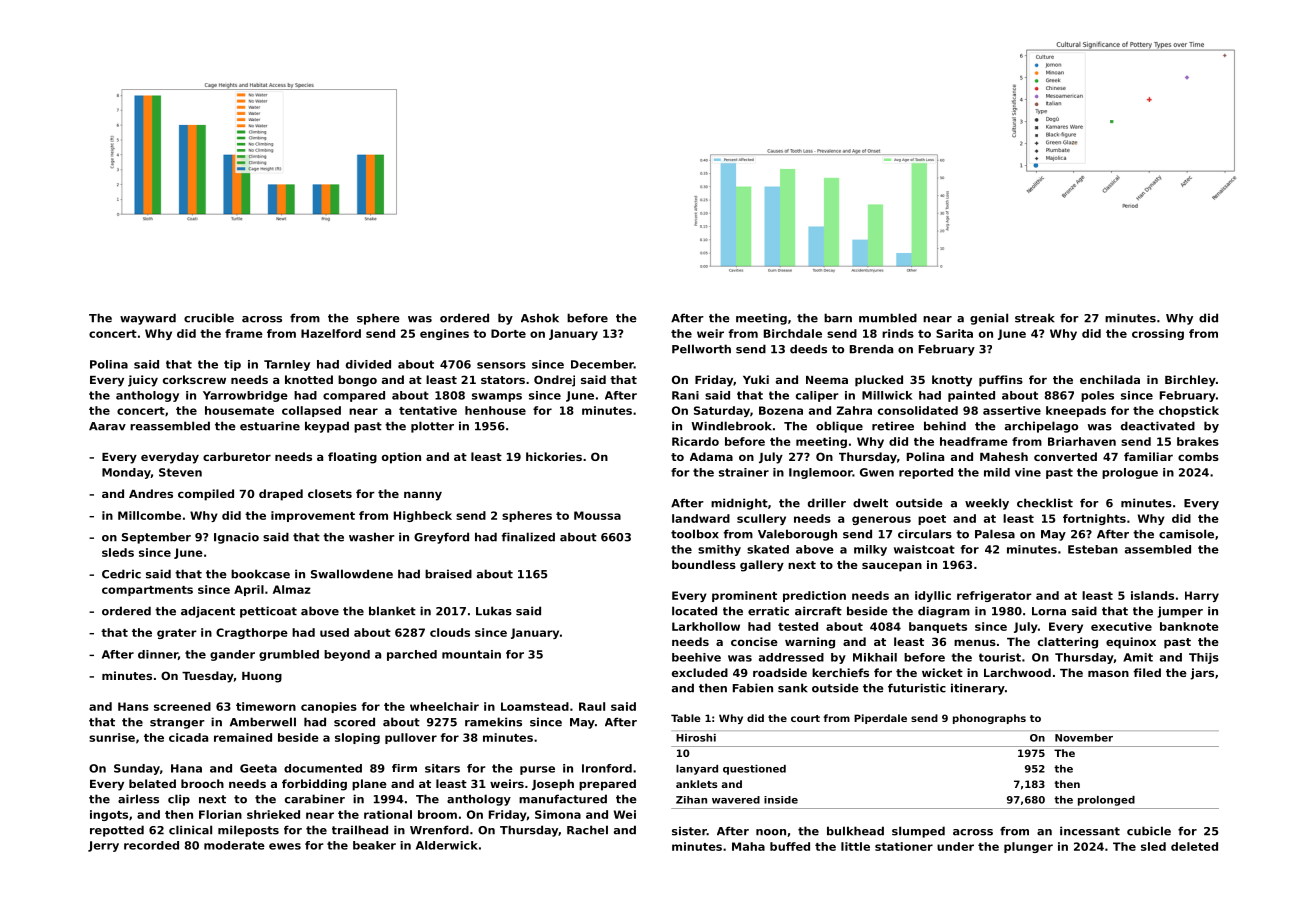 This screenshot has height=924, width=1308. What do you see at coordinates (313, 516) in the screenshot?
I see `improvement` at bounding box center [313, 516].
